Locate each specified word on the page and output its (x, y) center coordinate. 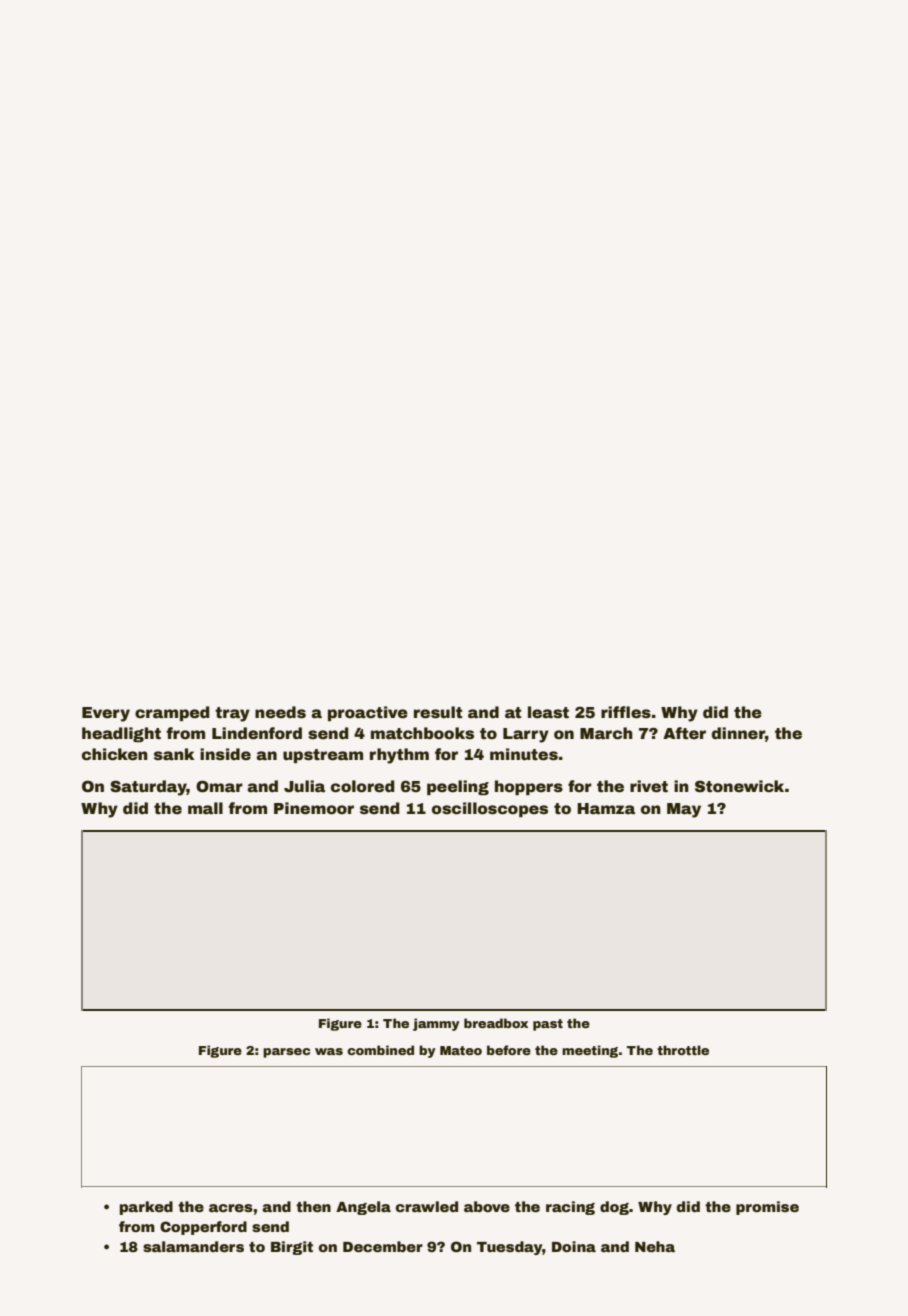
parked (146, 1208)
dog (614, 1208)
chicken (115, 754)
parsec (287, 1053)
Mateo (461, 1050)
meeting (590, 1051)
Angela (363, 1208)
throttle (683, 1050)
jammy (436, 1024)
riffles (626, 712)
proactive (368, 713)
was (329, 1051)
